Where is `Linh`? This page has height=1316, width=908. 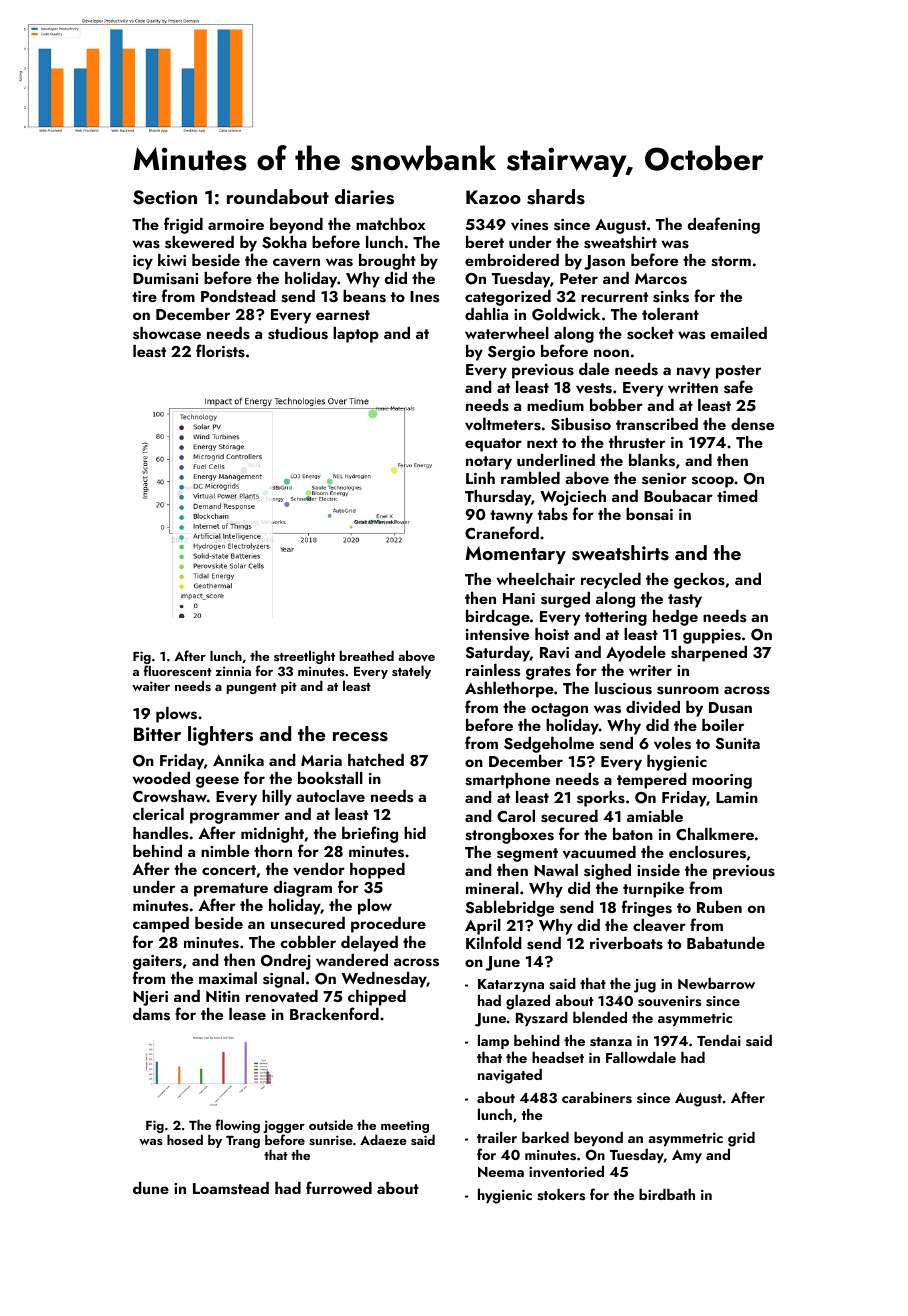
Linh is located at coordinates (480, 478).
